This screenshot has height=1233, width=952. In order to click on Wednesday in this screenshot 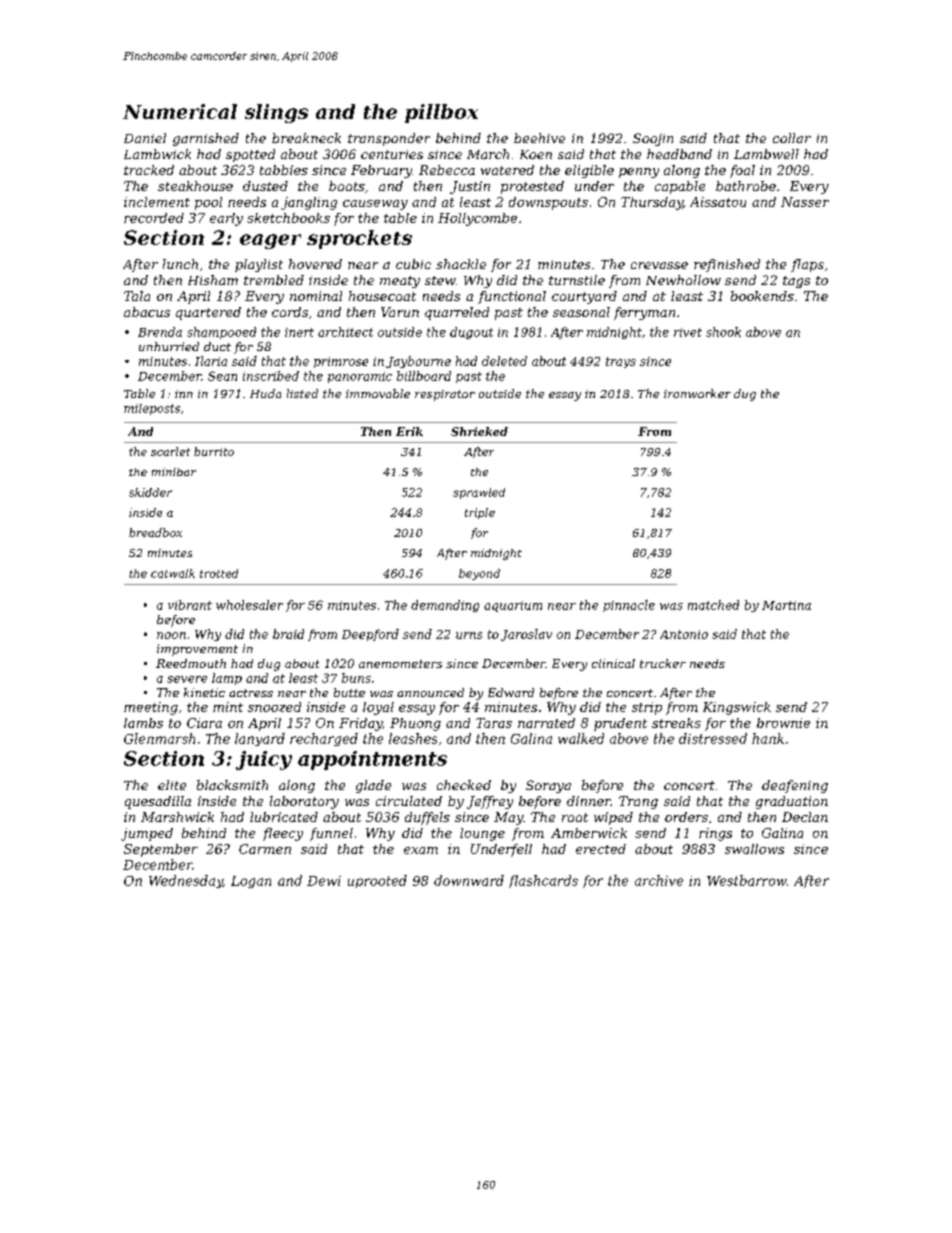, I will do `click(186, 881)`.
